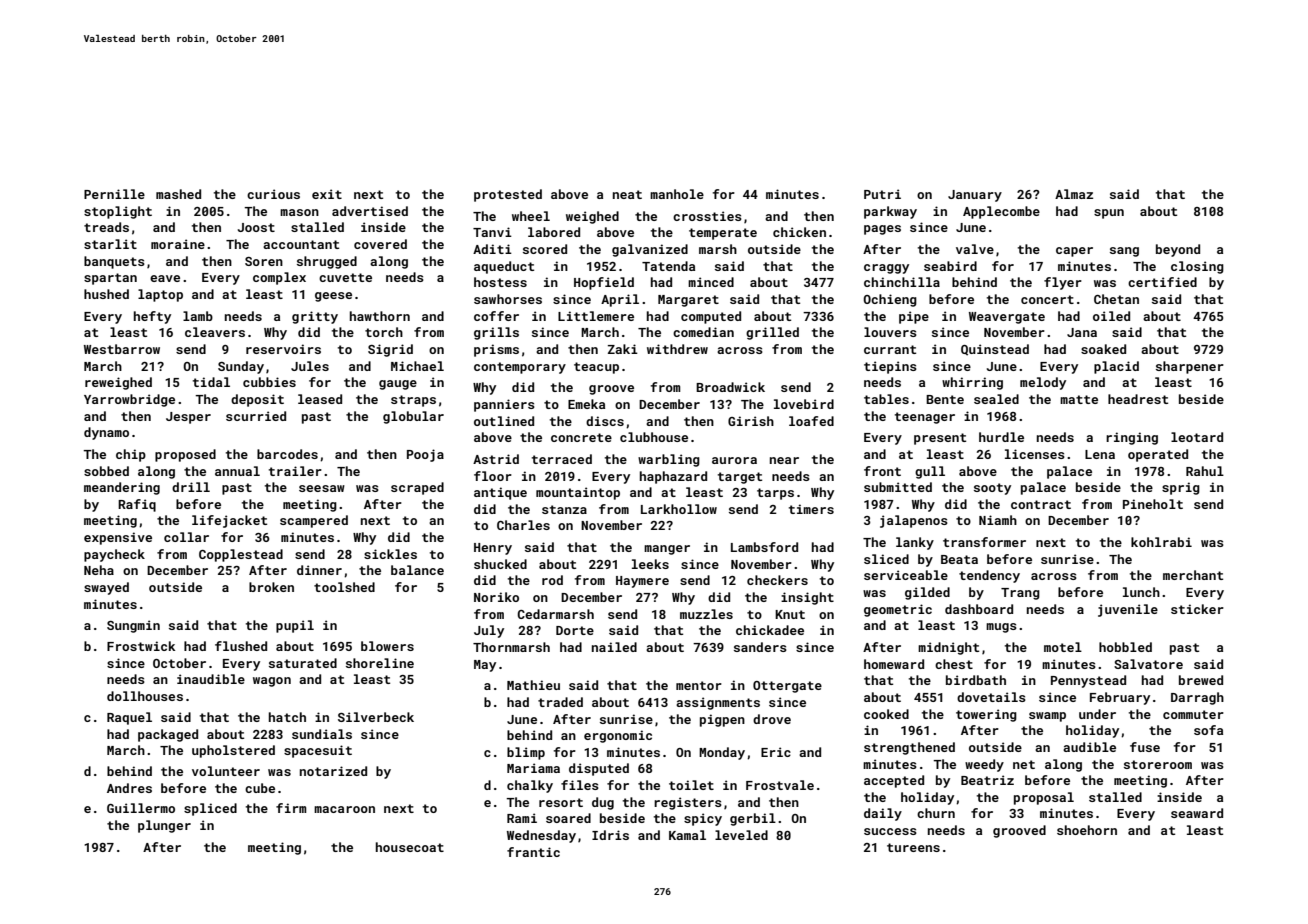 The image size is (1308, 924). Describe the element at coordinates (1158, 764) in the image. I see `storeroom` at that location.
